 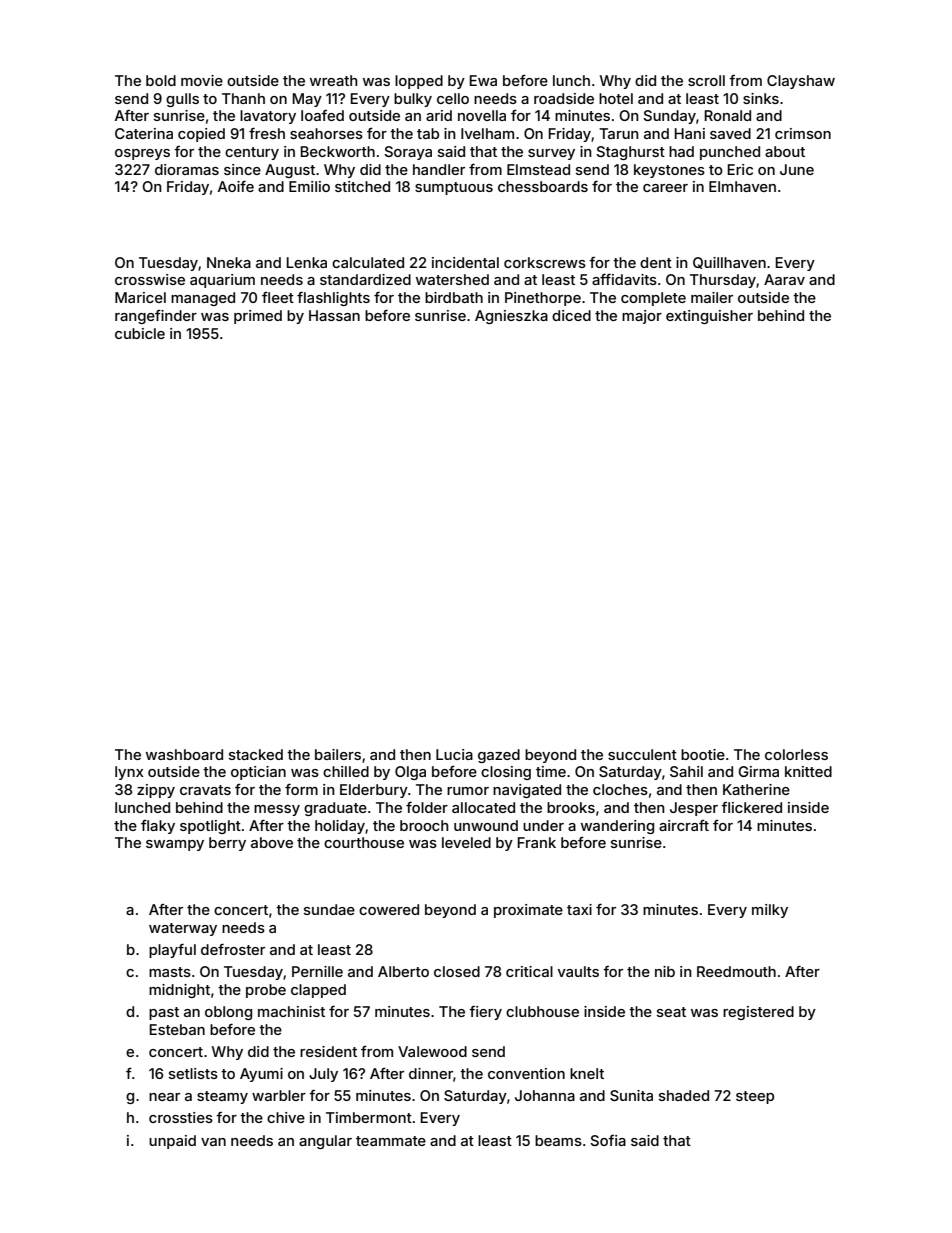 I want to click on chilled, so click(x=346, y=771).
